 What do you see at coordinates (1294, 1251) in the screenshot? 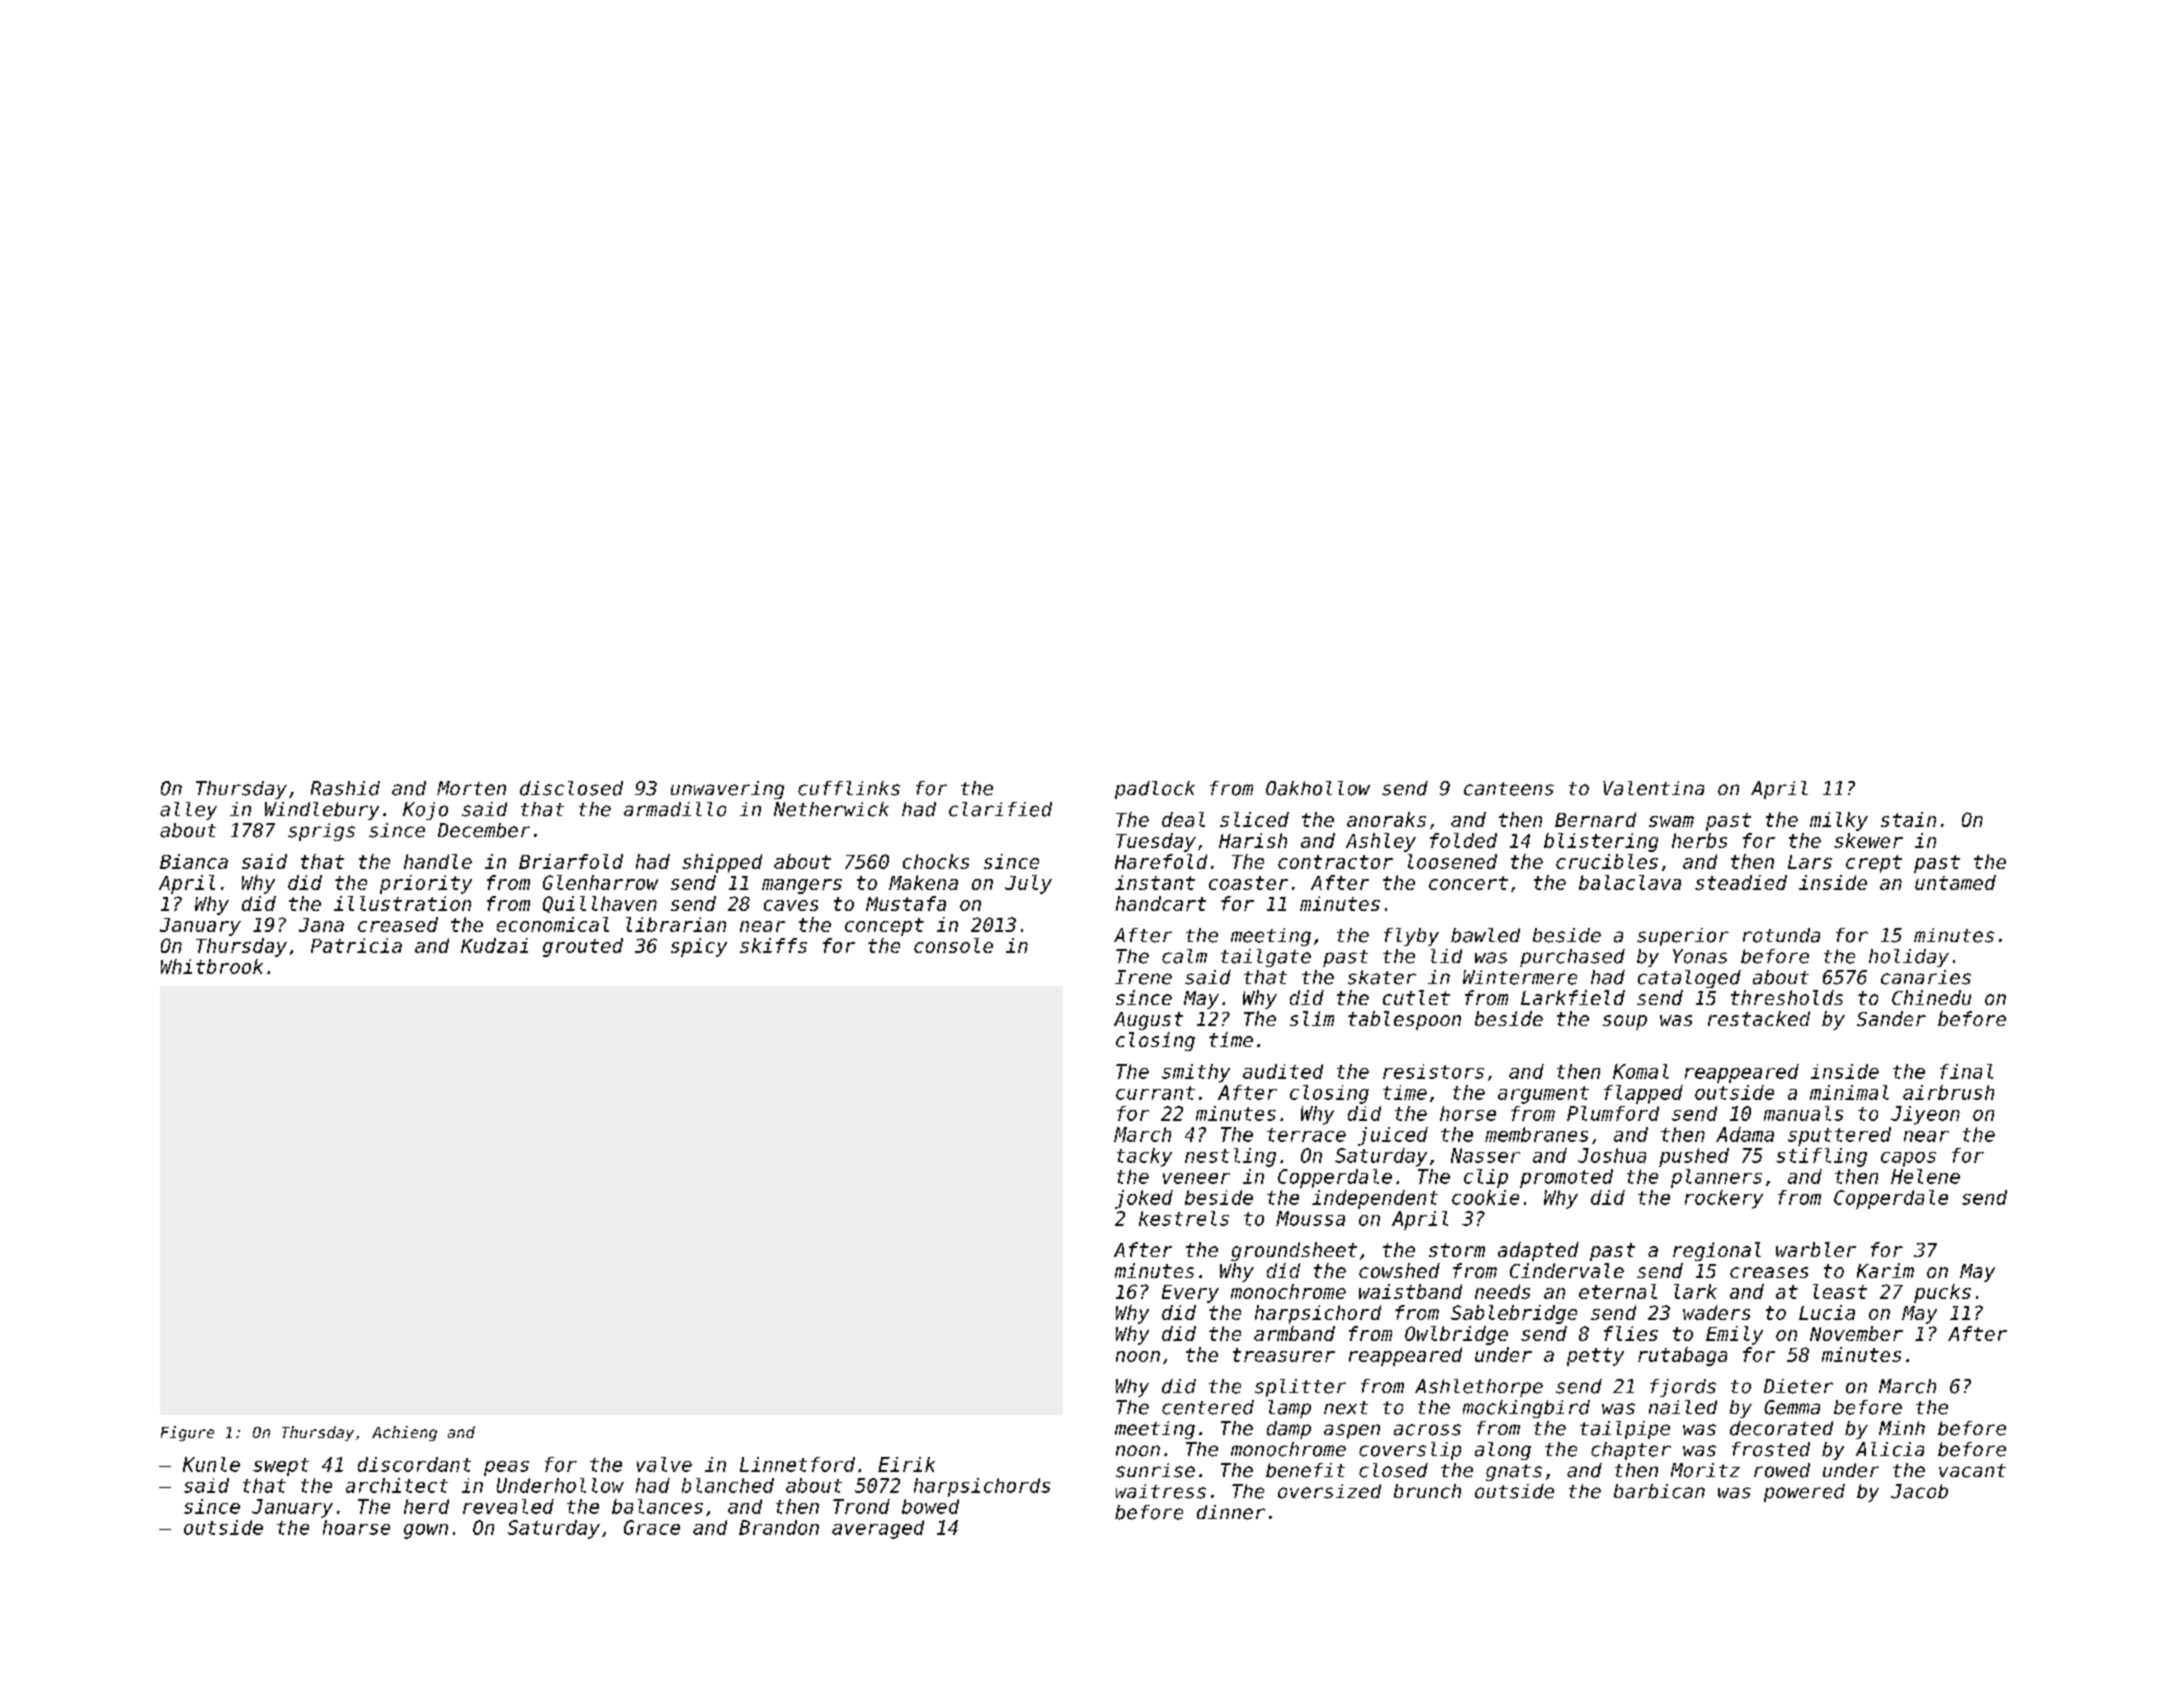
I see `groundsheet` at bounding box center [1294, 1251].
